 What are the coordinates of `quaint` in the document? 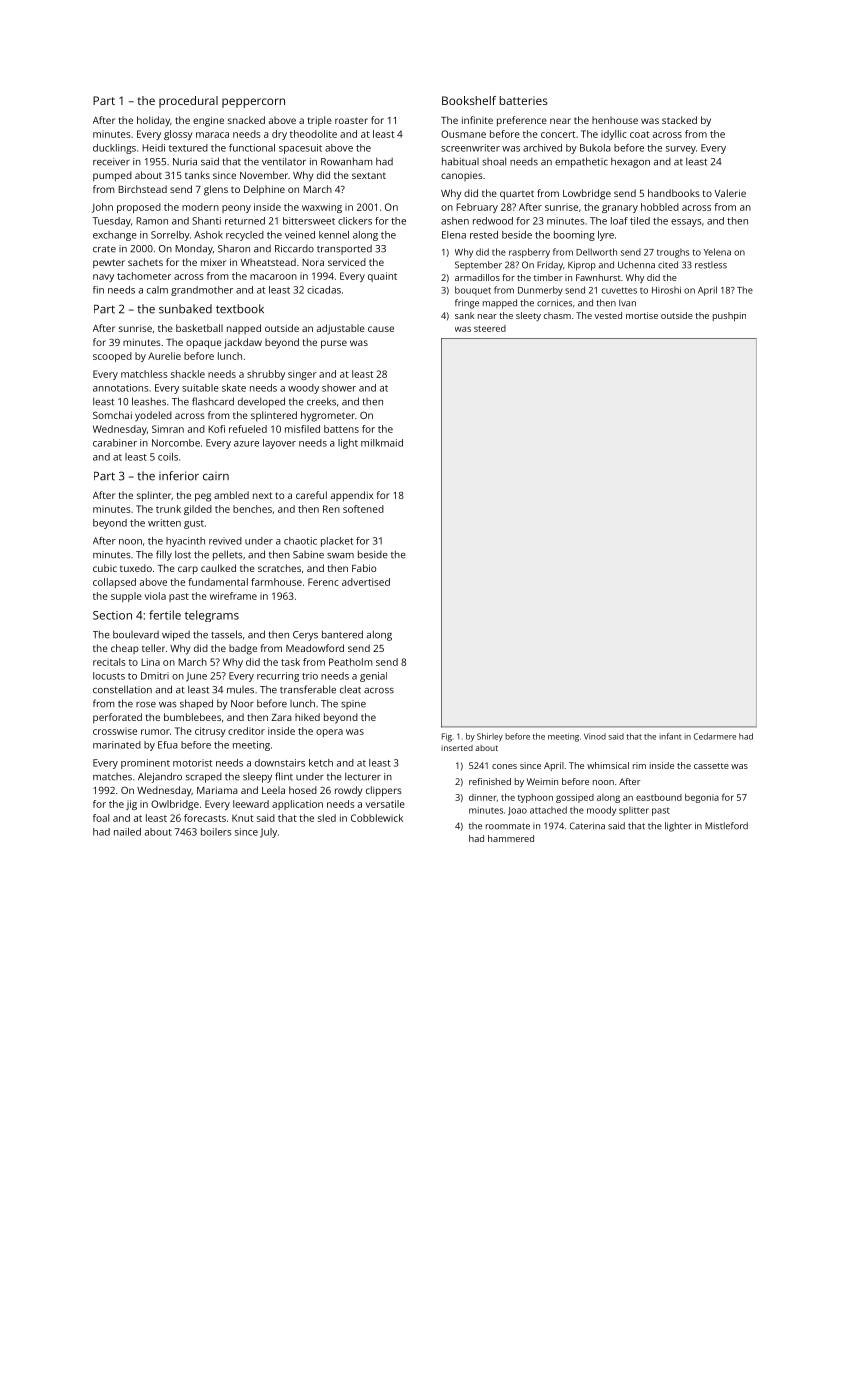 It's located at (382, 277).
